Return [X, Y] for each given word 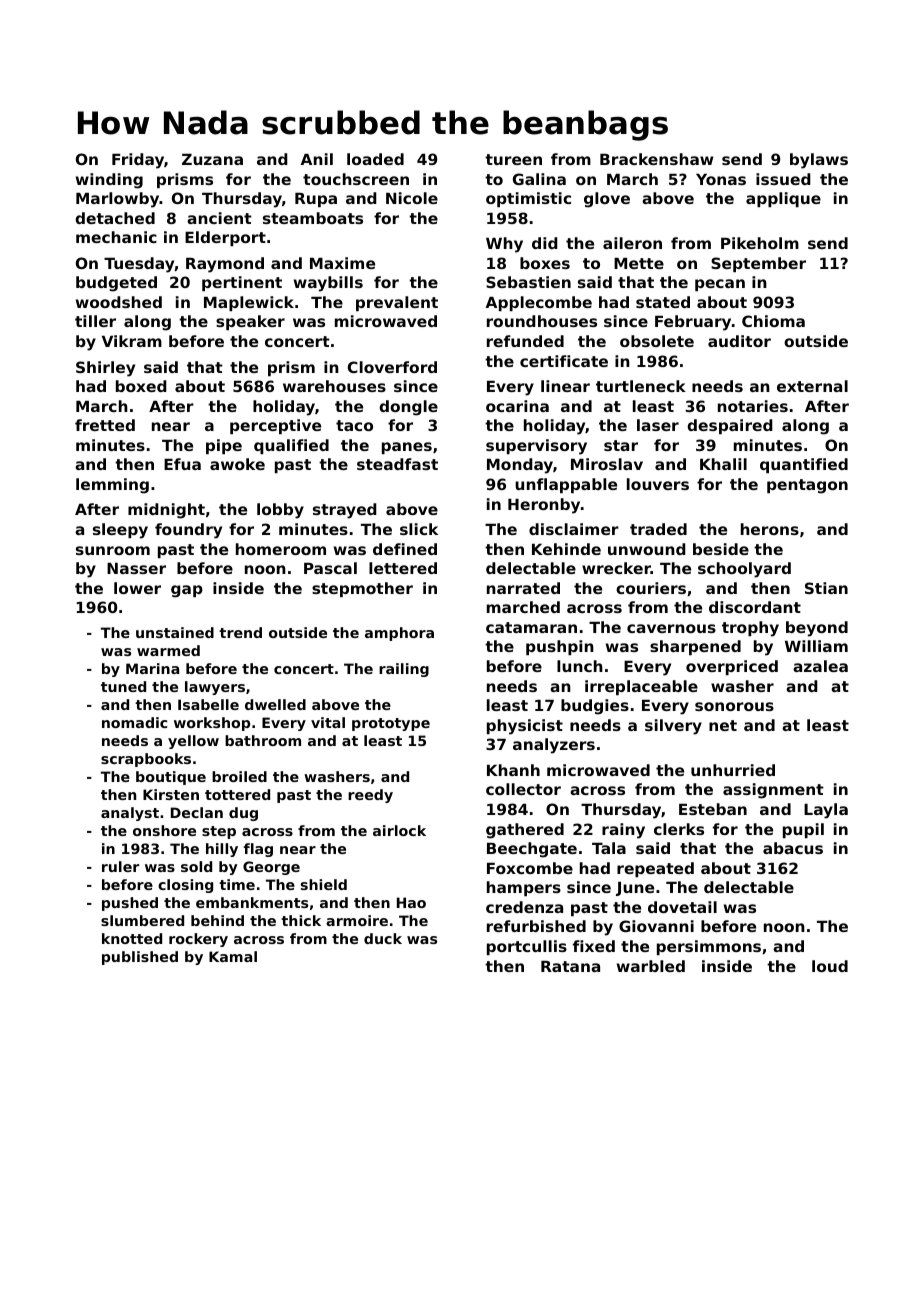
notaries [753, 406]
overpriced [732, 667]
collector [523, 789]
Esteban [713, 809]
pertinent [242, 283]
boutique [171, 778]
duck [383, 938]
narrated [523, 588]
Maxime [342, 263]
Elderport [225, 238]
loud [830, 966]
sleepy [120, 531]
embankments [252, 902]
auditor [739, 341]
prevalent [397, 303]
